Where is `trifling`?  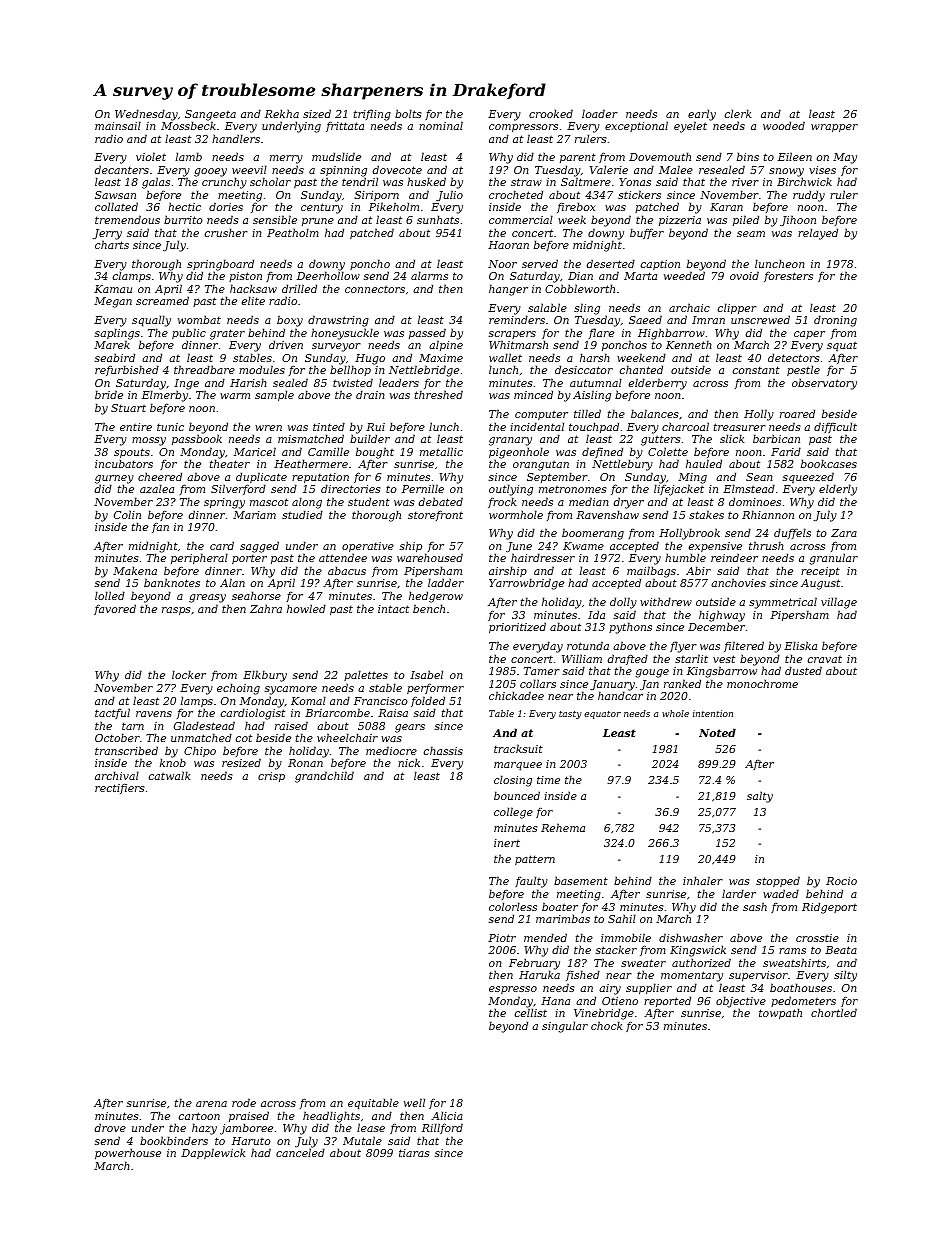
trifling is located at coordinates (372, 115).
